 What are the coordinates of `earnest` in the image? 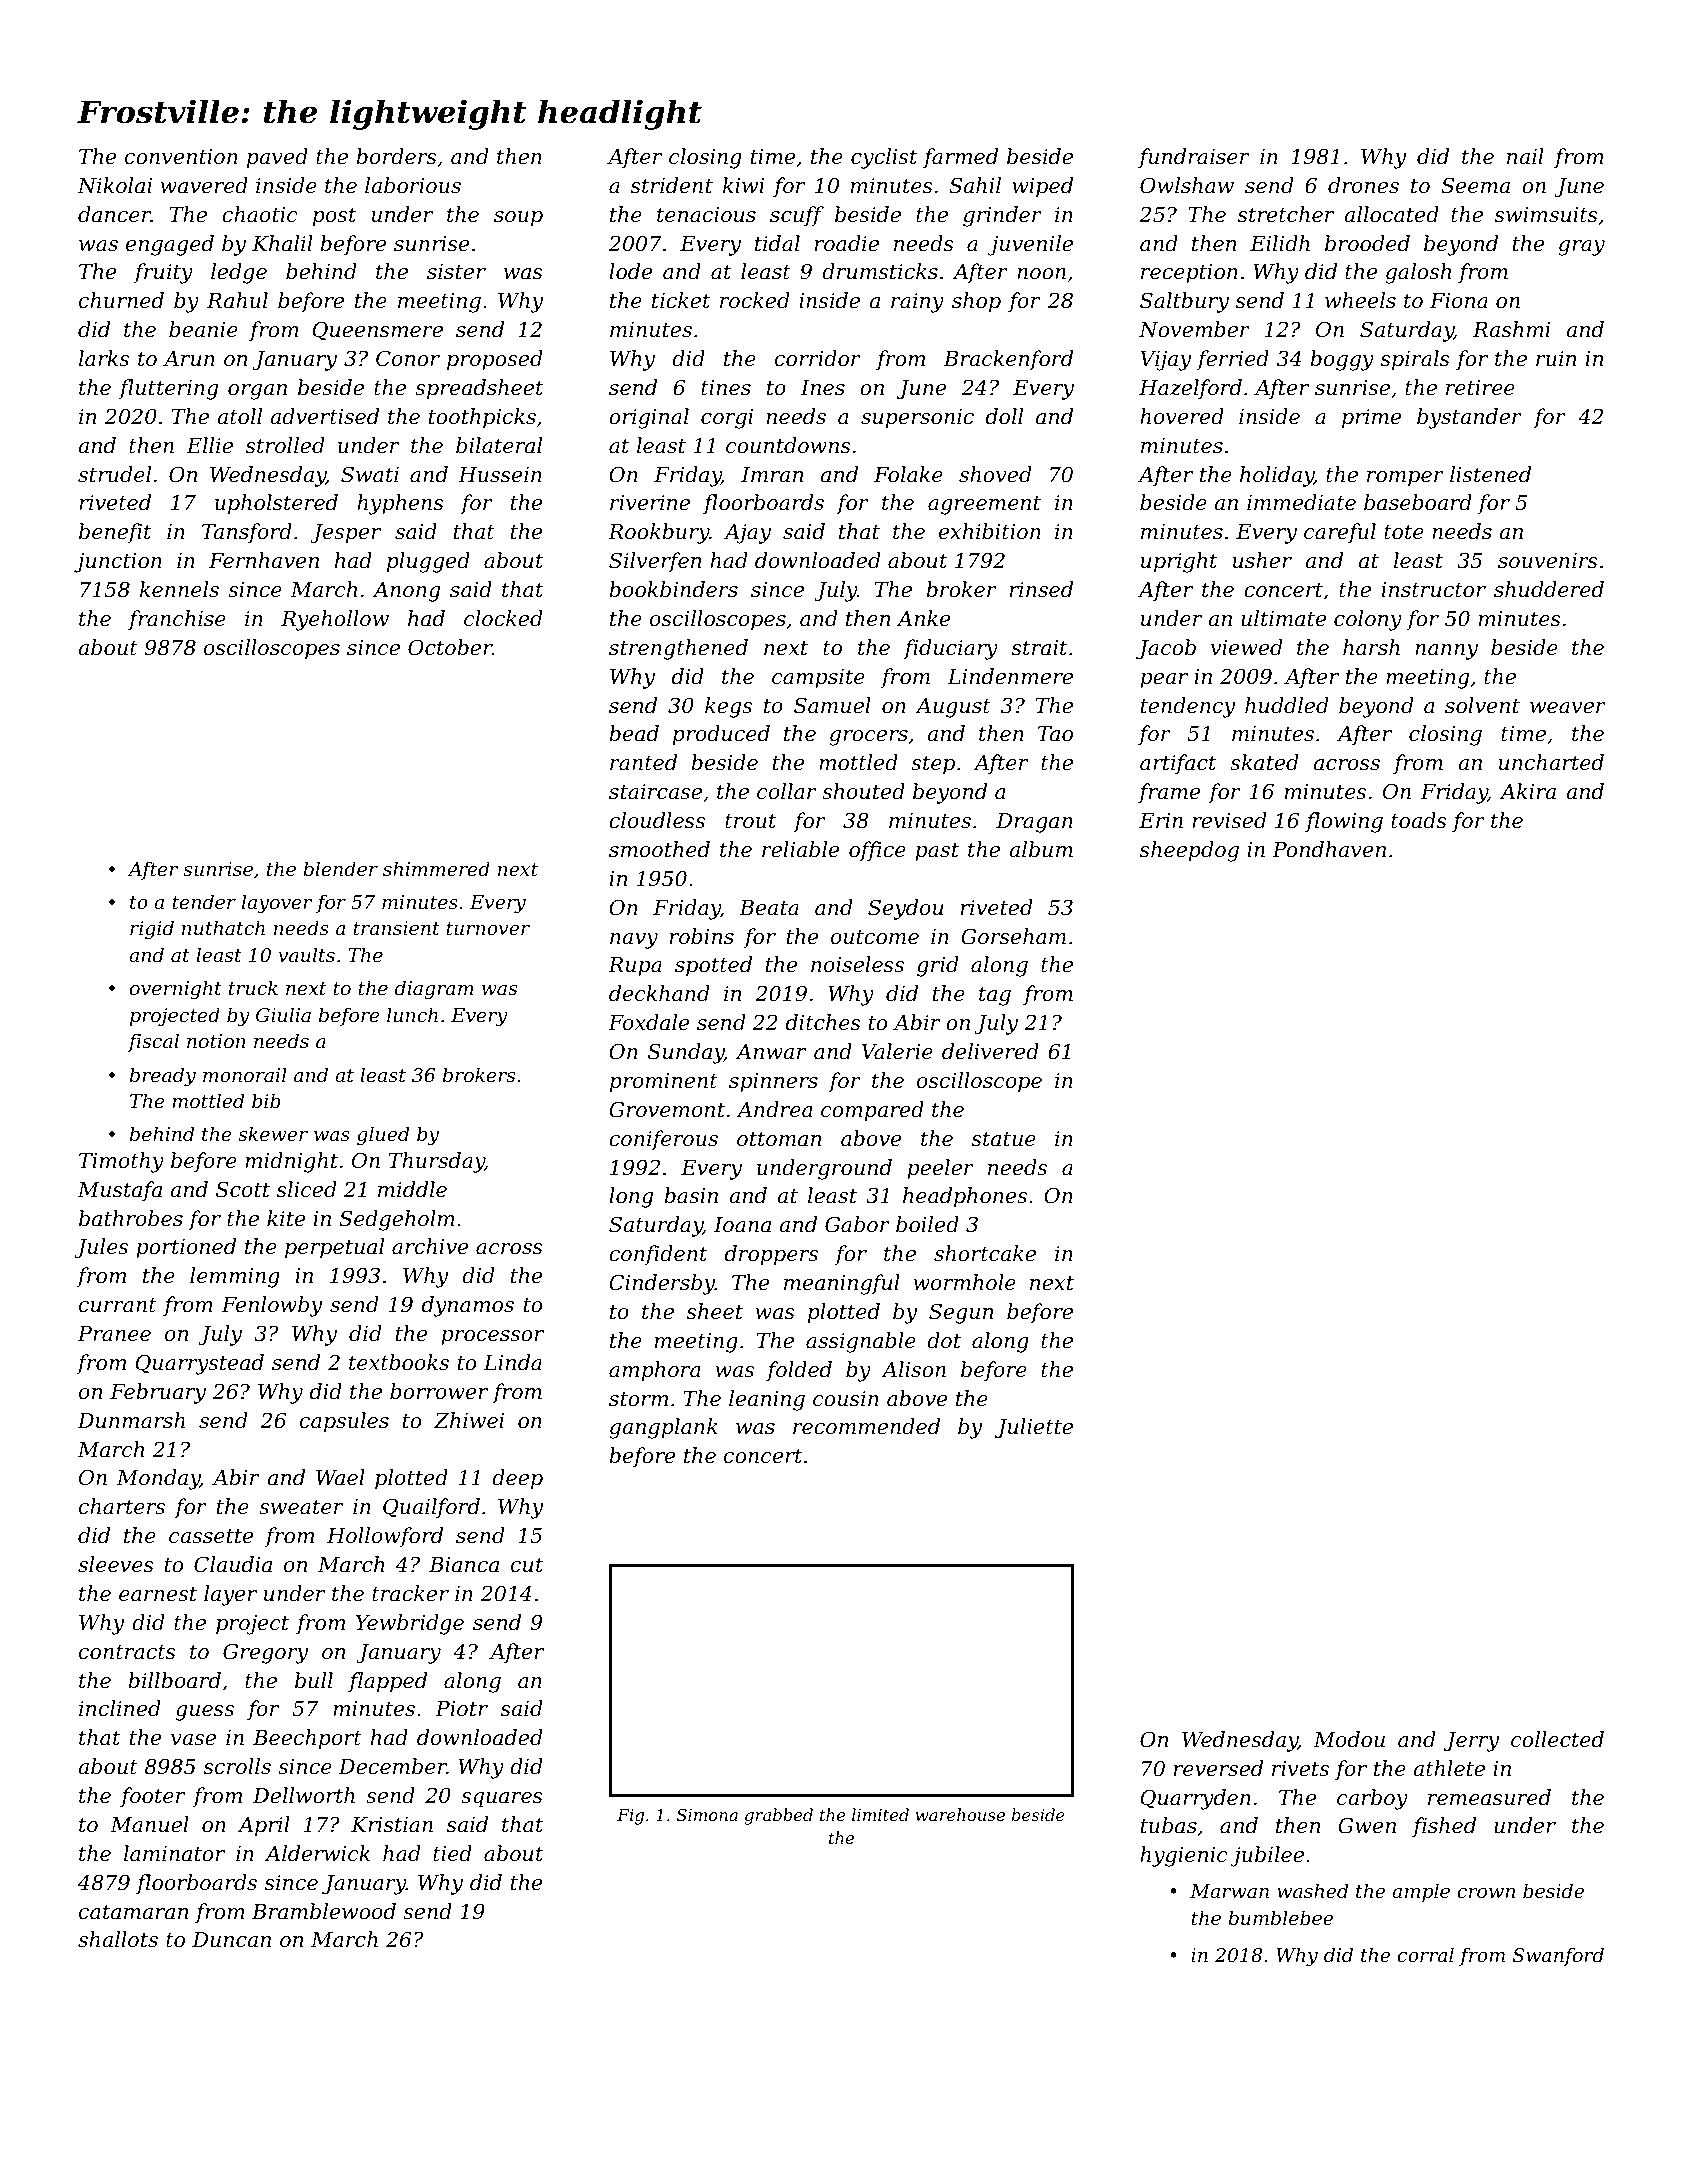 It's located at (158, 1594).
